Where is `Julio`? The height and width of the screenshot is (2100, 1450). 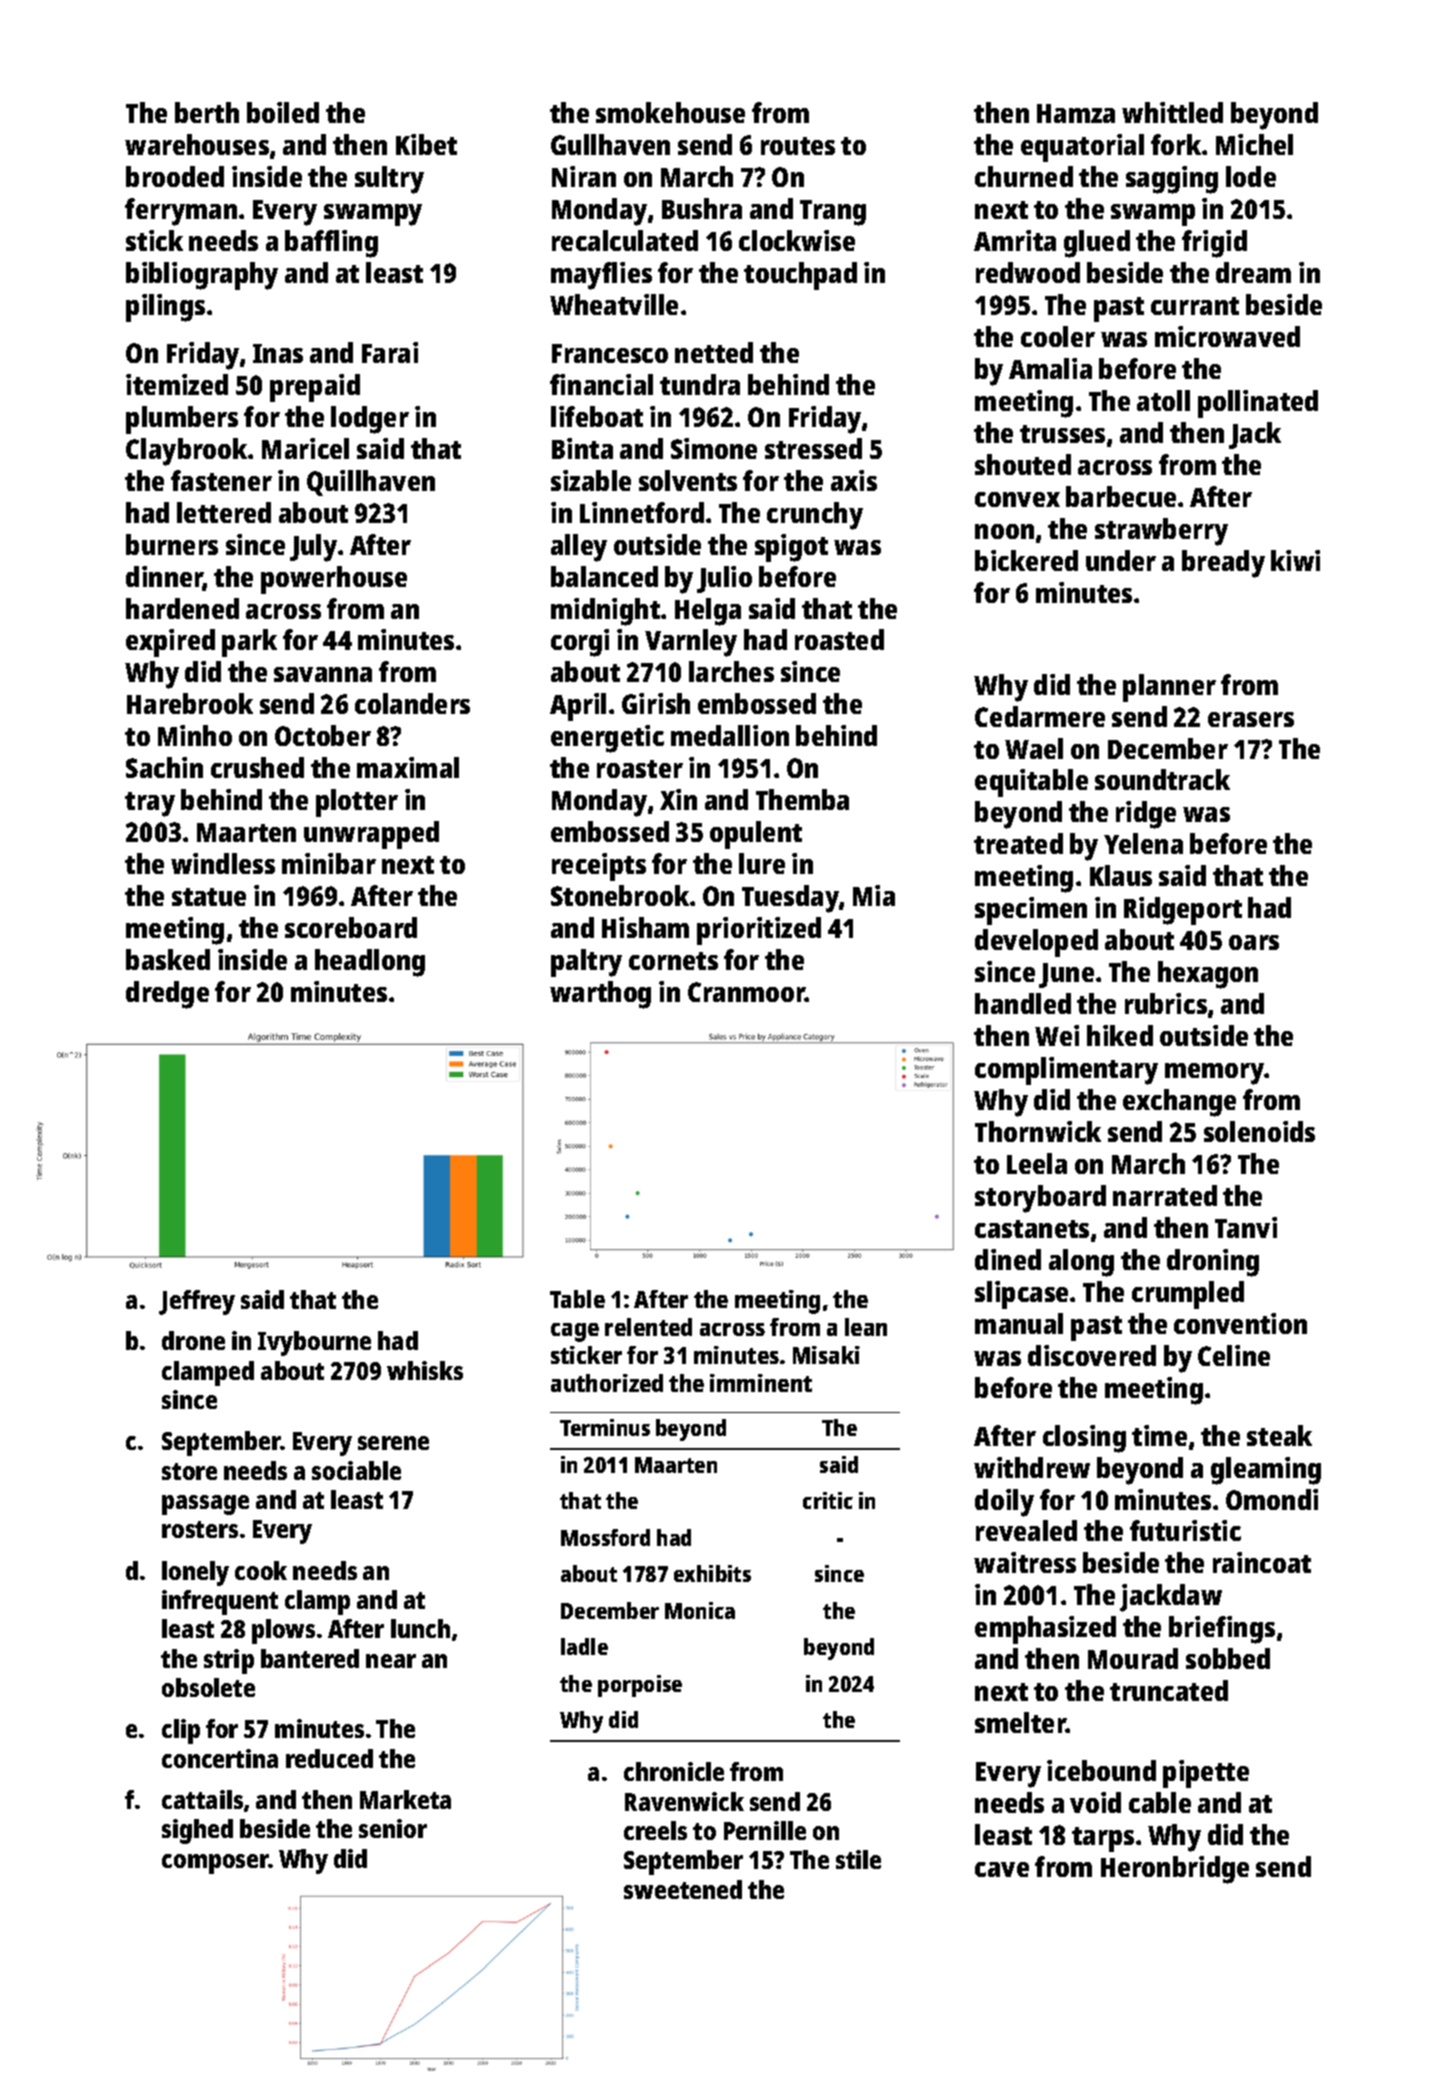
Julio is located at coordinates (724, 579).
